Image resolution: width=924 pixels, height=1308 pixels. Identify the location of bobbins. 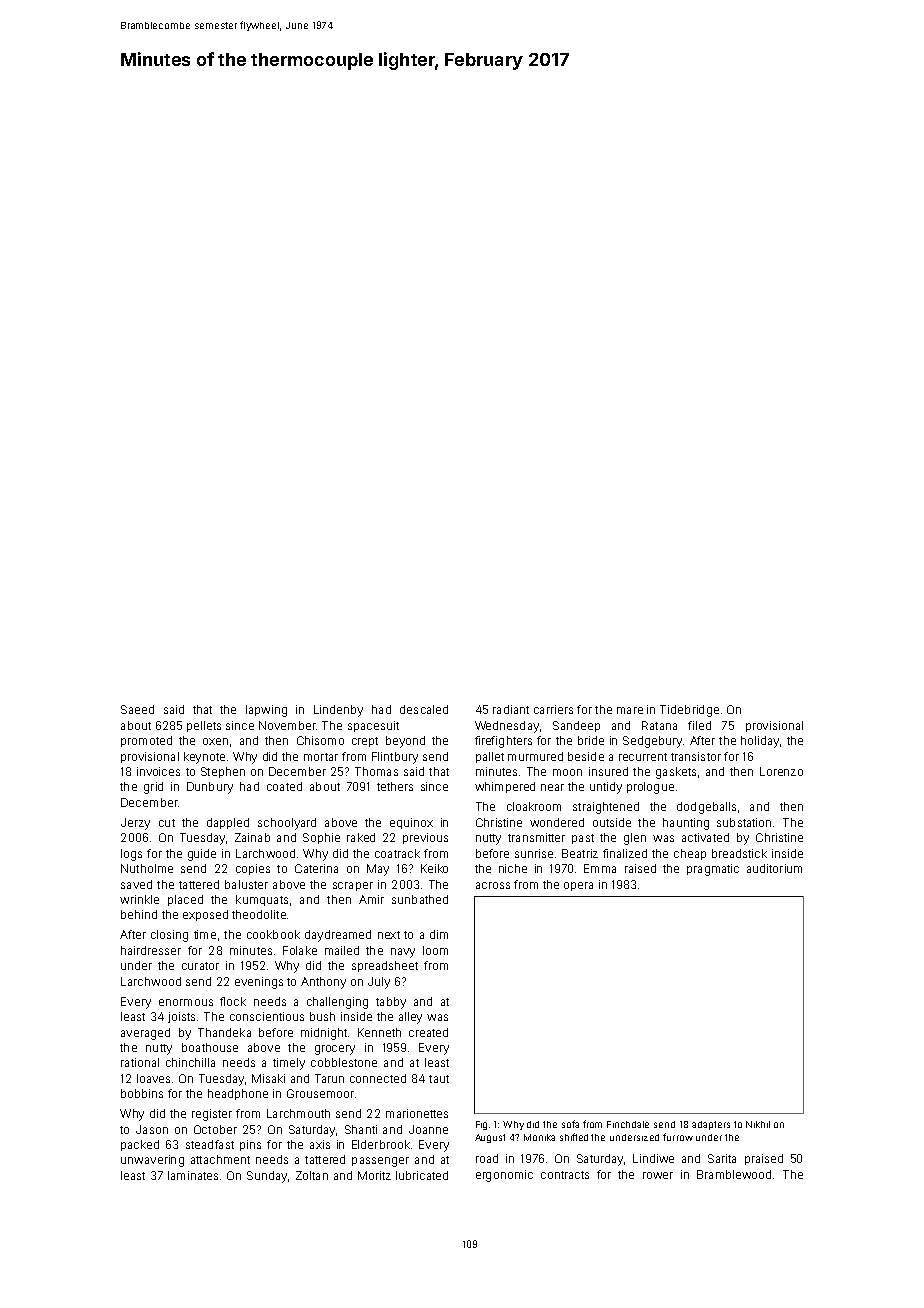
(142, 1093).
